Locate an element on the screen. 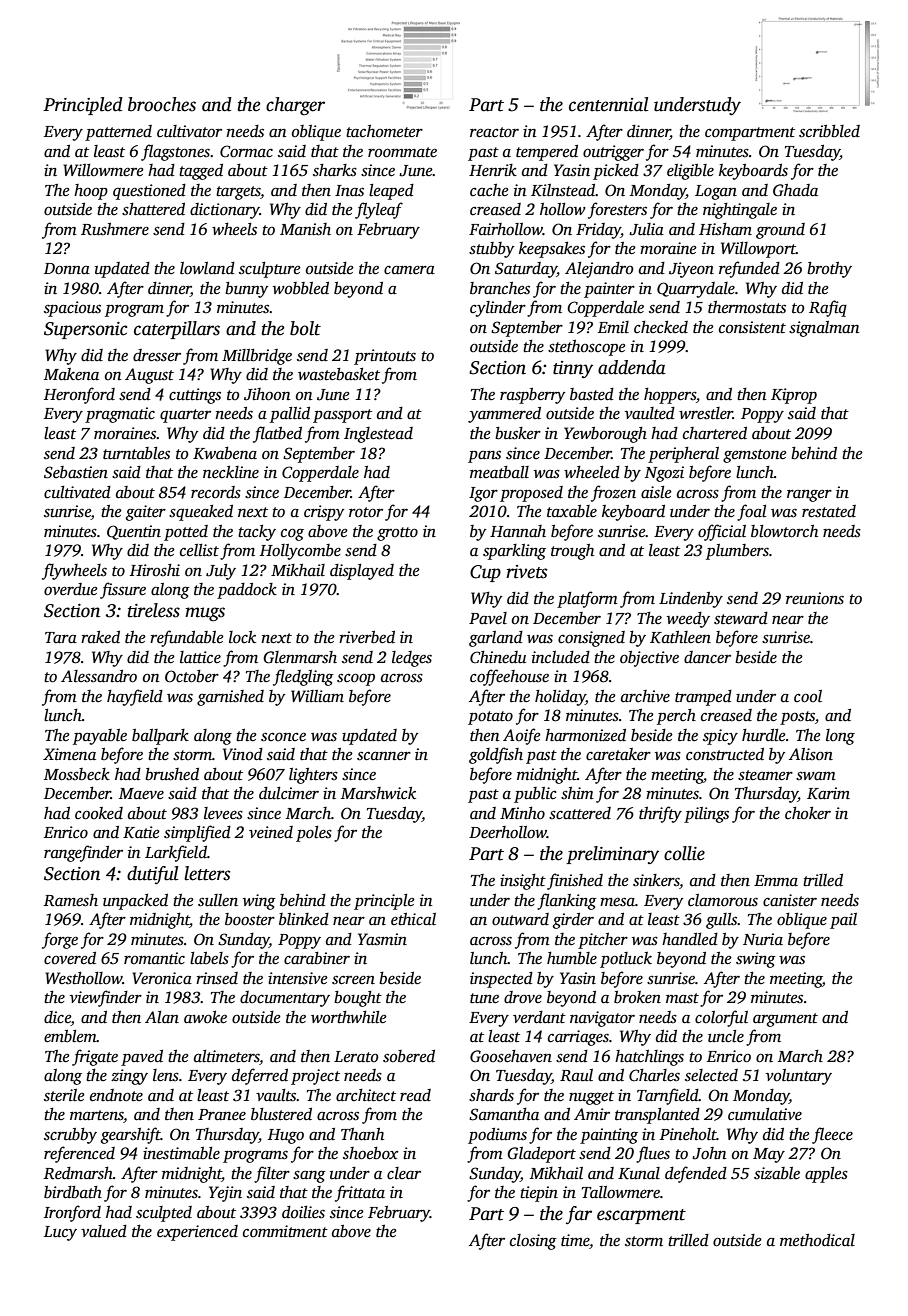 The width and height of the screenshot is (908, 1316). Emma is located at coordinates (776, 880).
